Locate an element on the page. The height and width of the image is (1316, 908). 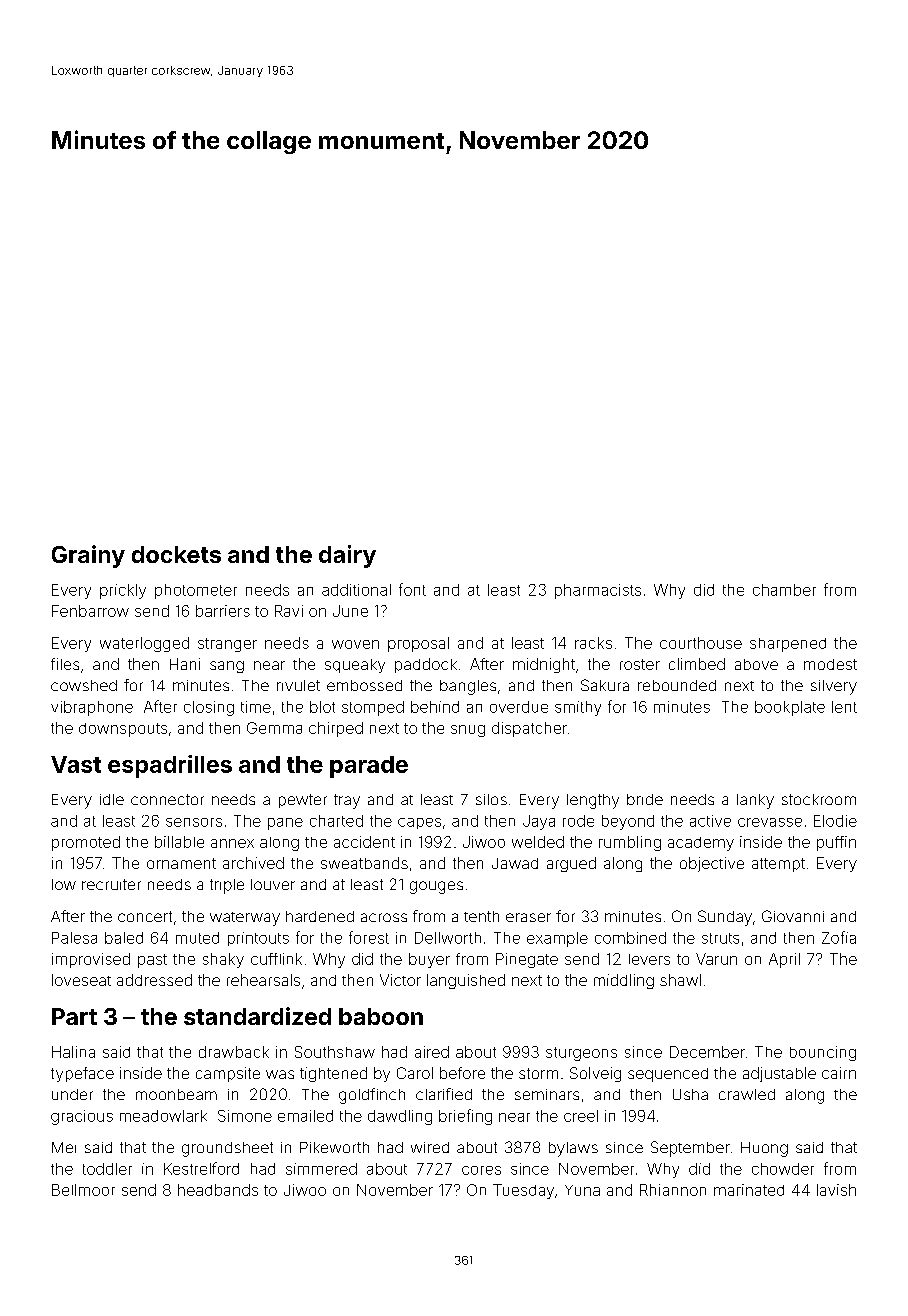
silos is located at coordinates (491, 799).
